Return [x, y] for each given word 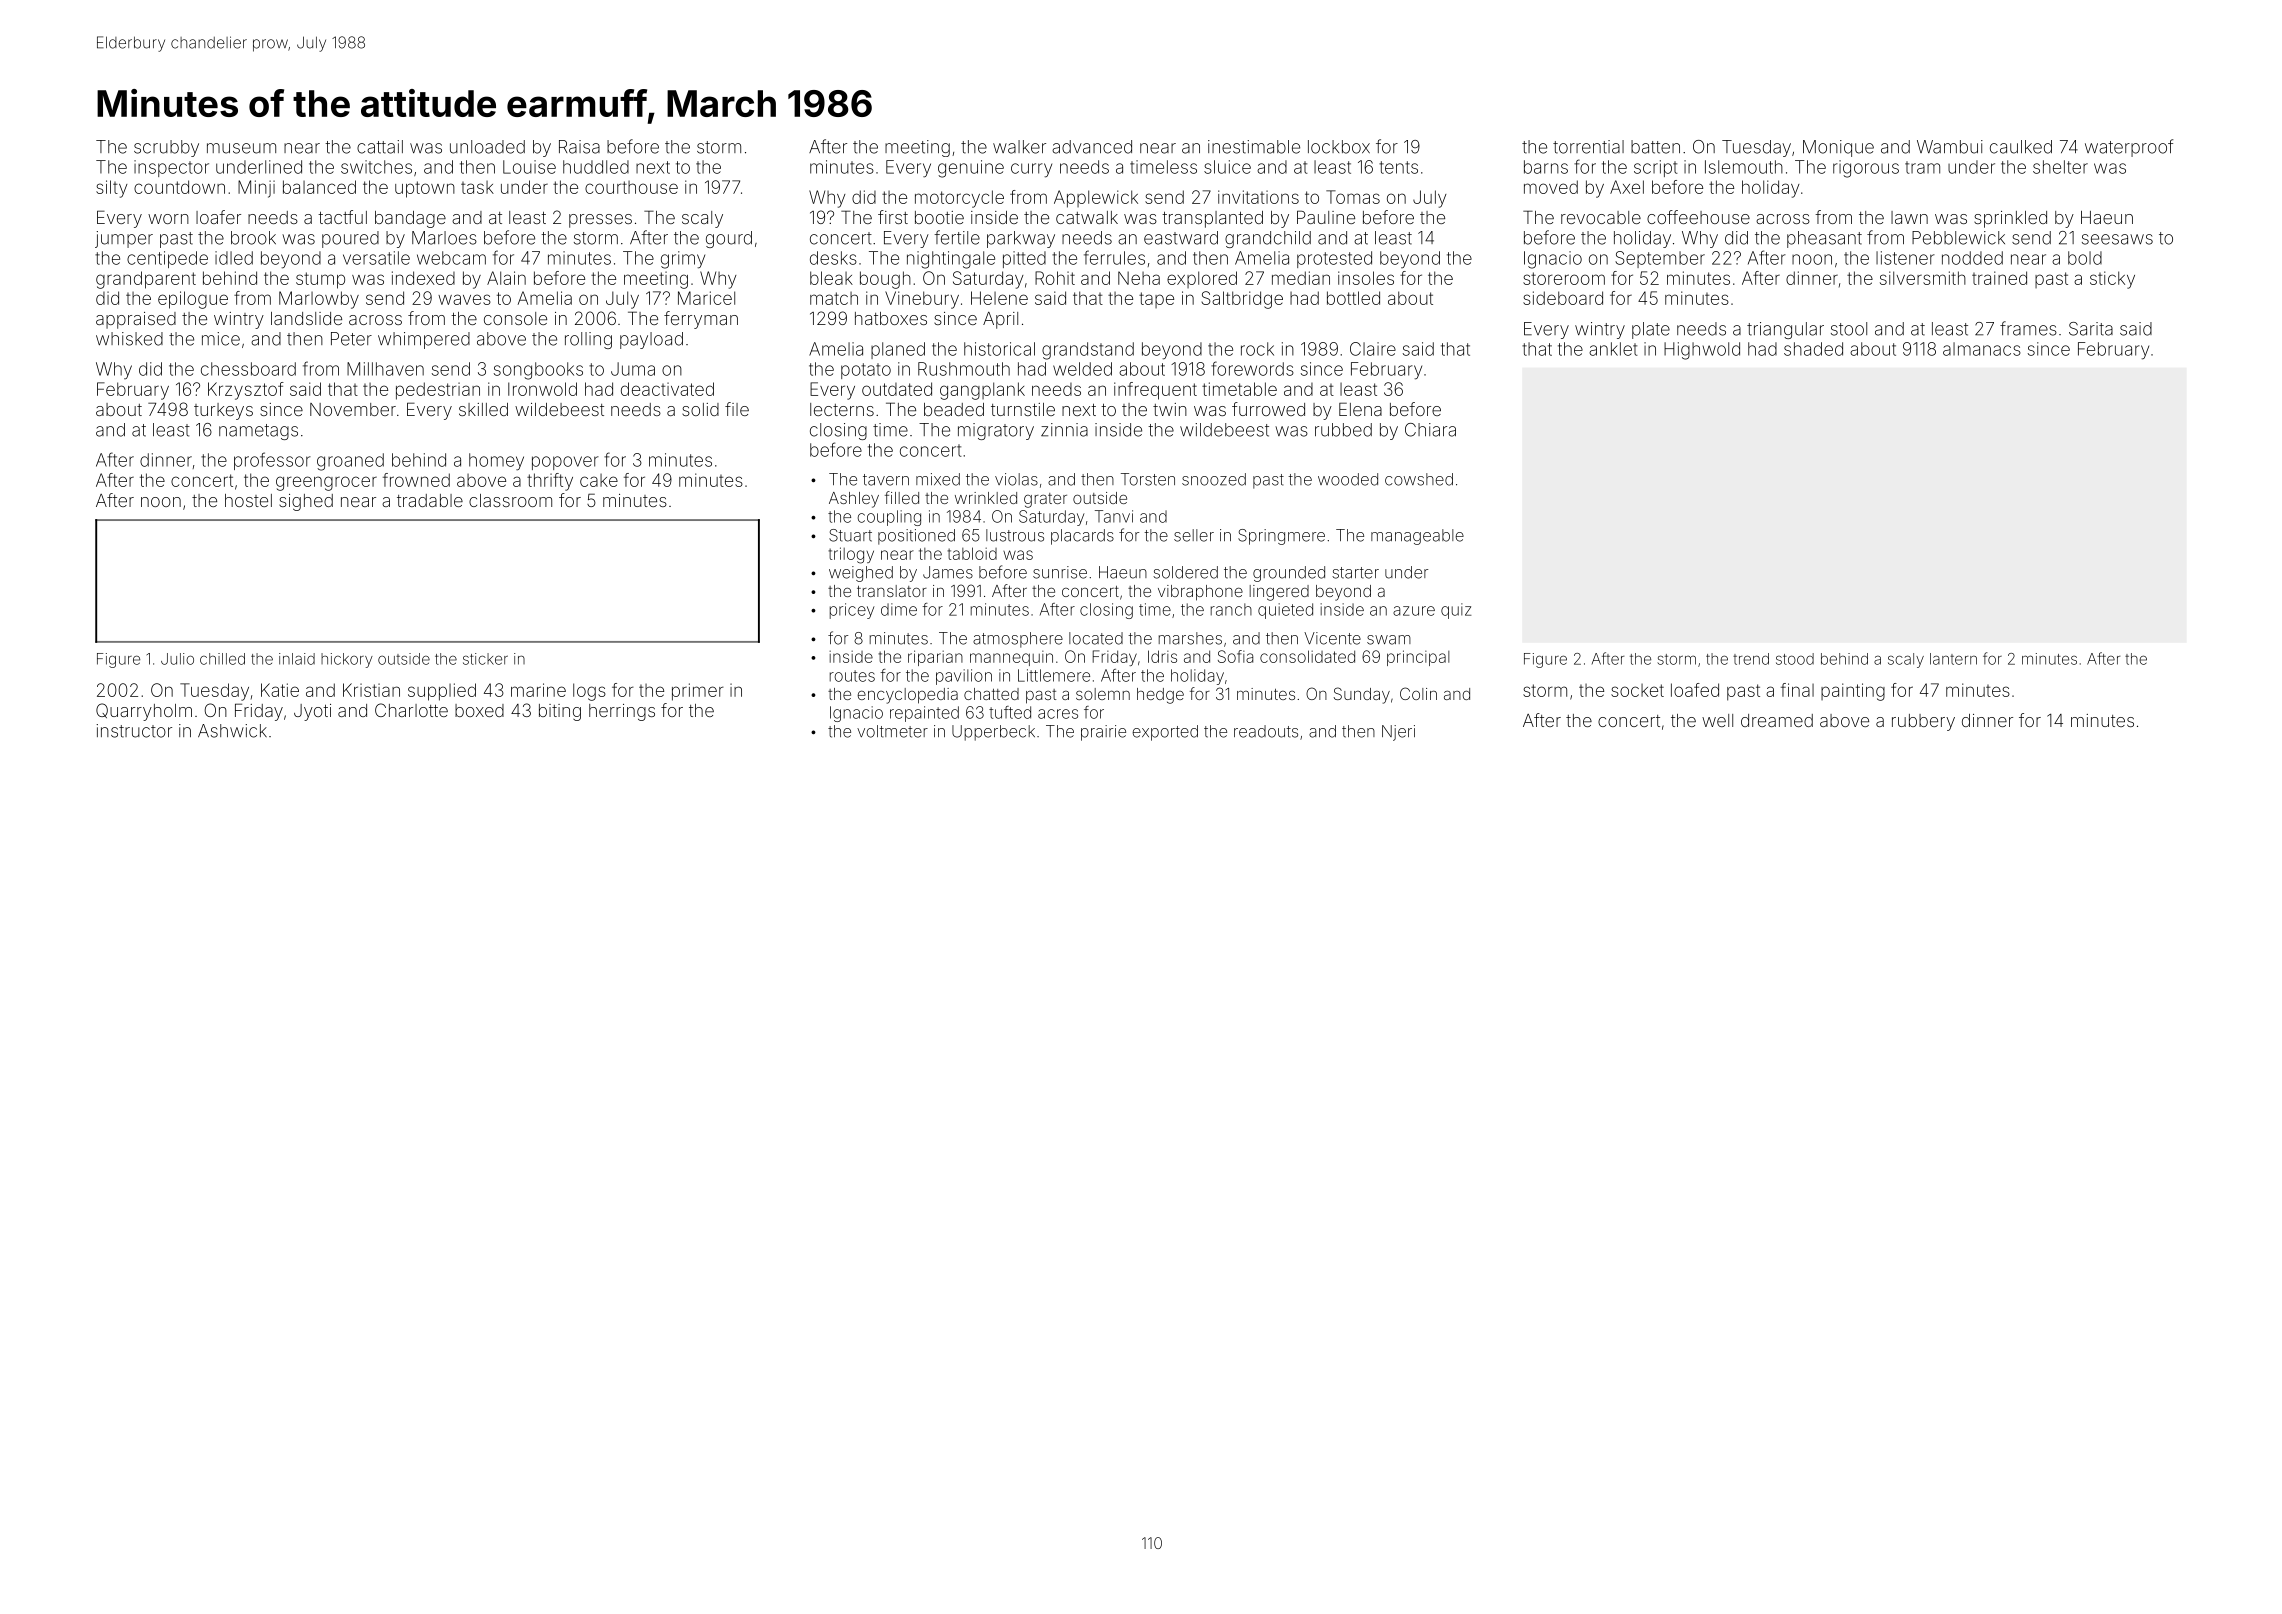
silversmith [1923, 278]
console [515, 318]
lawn [1909, 217]
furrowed [1268, 409]
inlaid [297, 659]
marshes [1190, 638]
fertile [957, 237]
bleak [831, 278]
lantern [1953, 659]
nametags [258, 432]
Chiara [1430, 430]
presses [600, 221]
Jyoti [312, 712]
